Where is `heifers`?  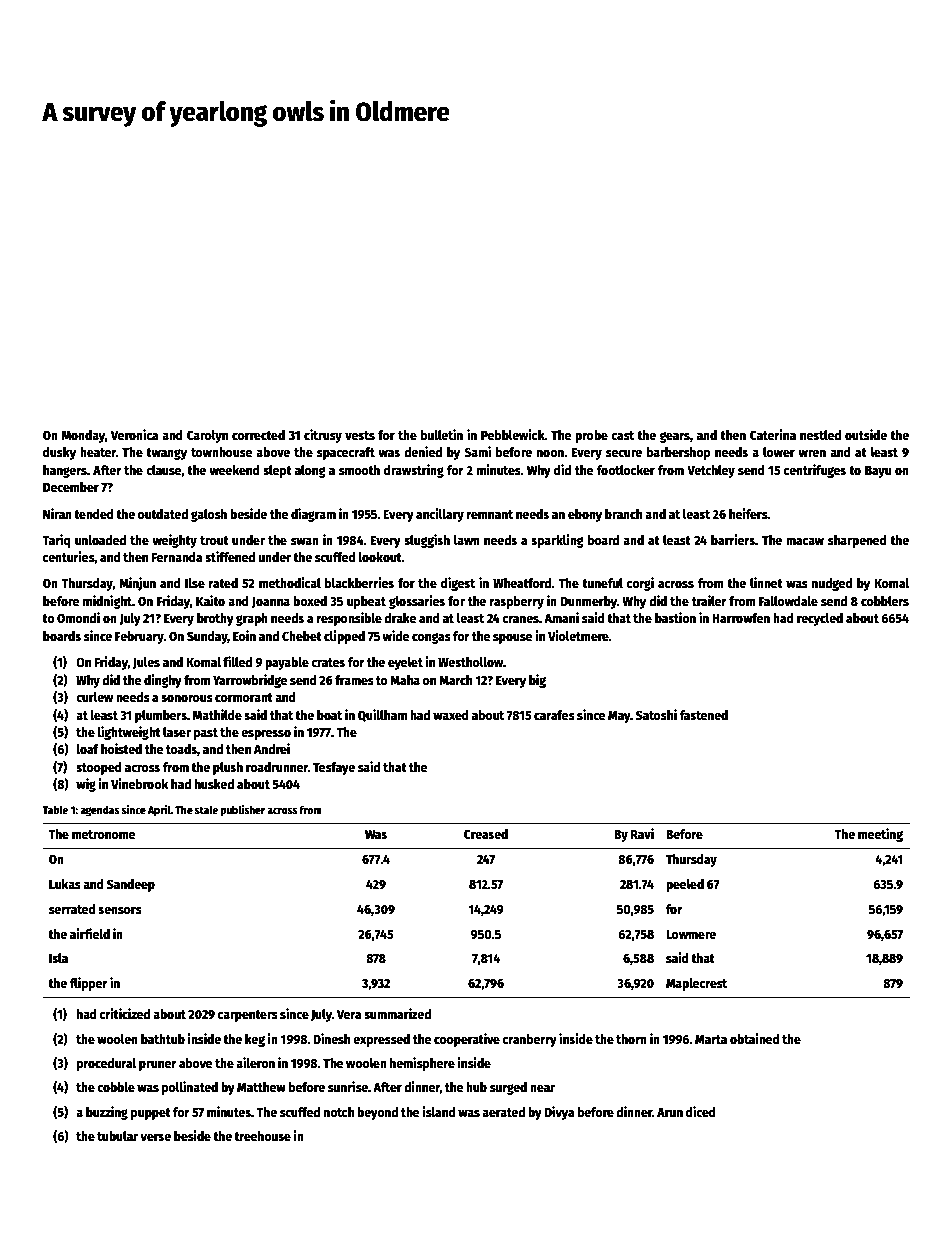
heifers is located at coordinates (748, 513).
